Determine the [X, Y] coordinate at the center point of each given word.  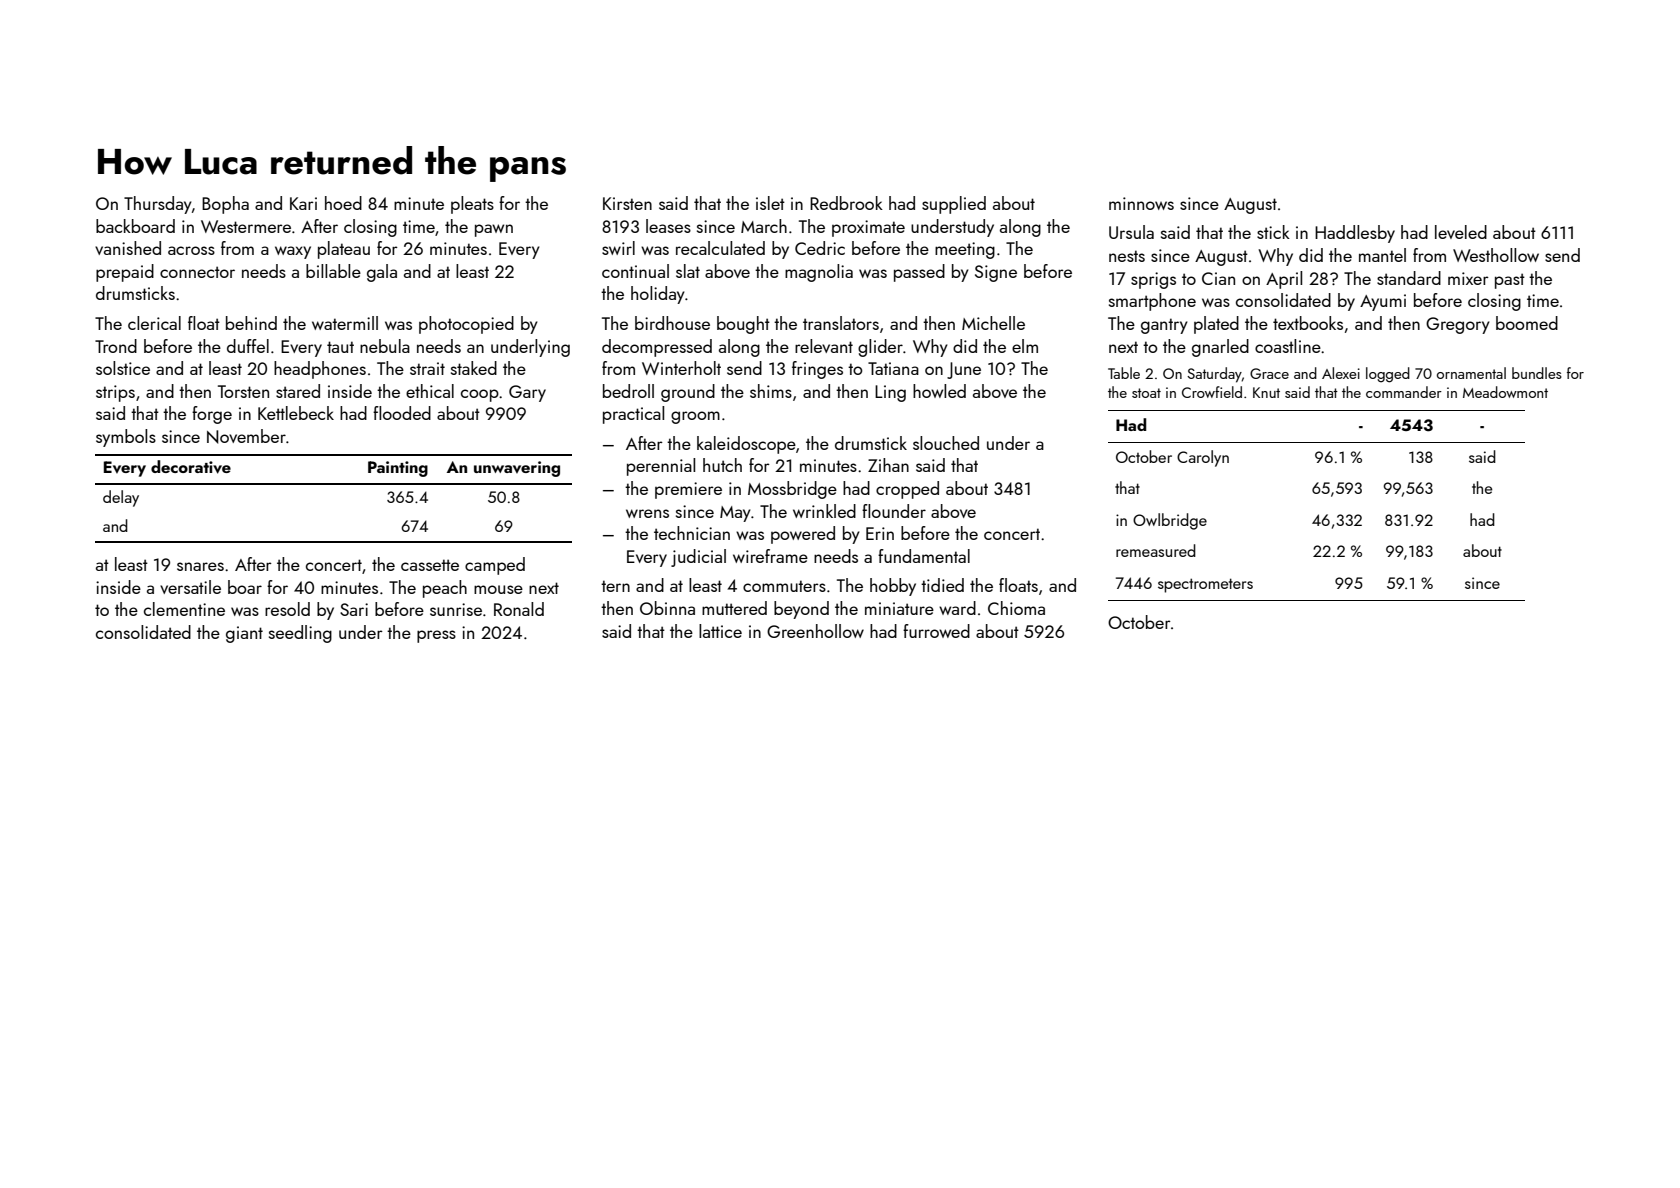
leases [668, 226]
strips [115, 393]
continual [635, 271]
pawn [494, 230]
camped [495, 566]
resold [287, 609]
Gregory [1458, 325]
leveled [1461, 232]
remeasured [1156, 550]
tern [615, 586]
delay [121, 498]
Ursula [1131, 232]
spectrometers [1205, 585]
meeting [965, 250]
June [964, 370]
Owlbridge [1170, 521]
